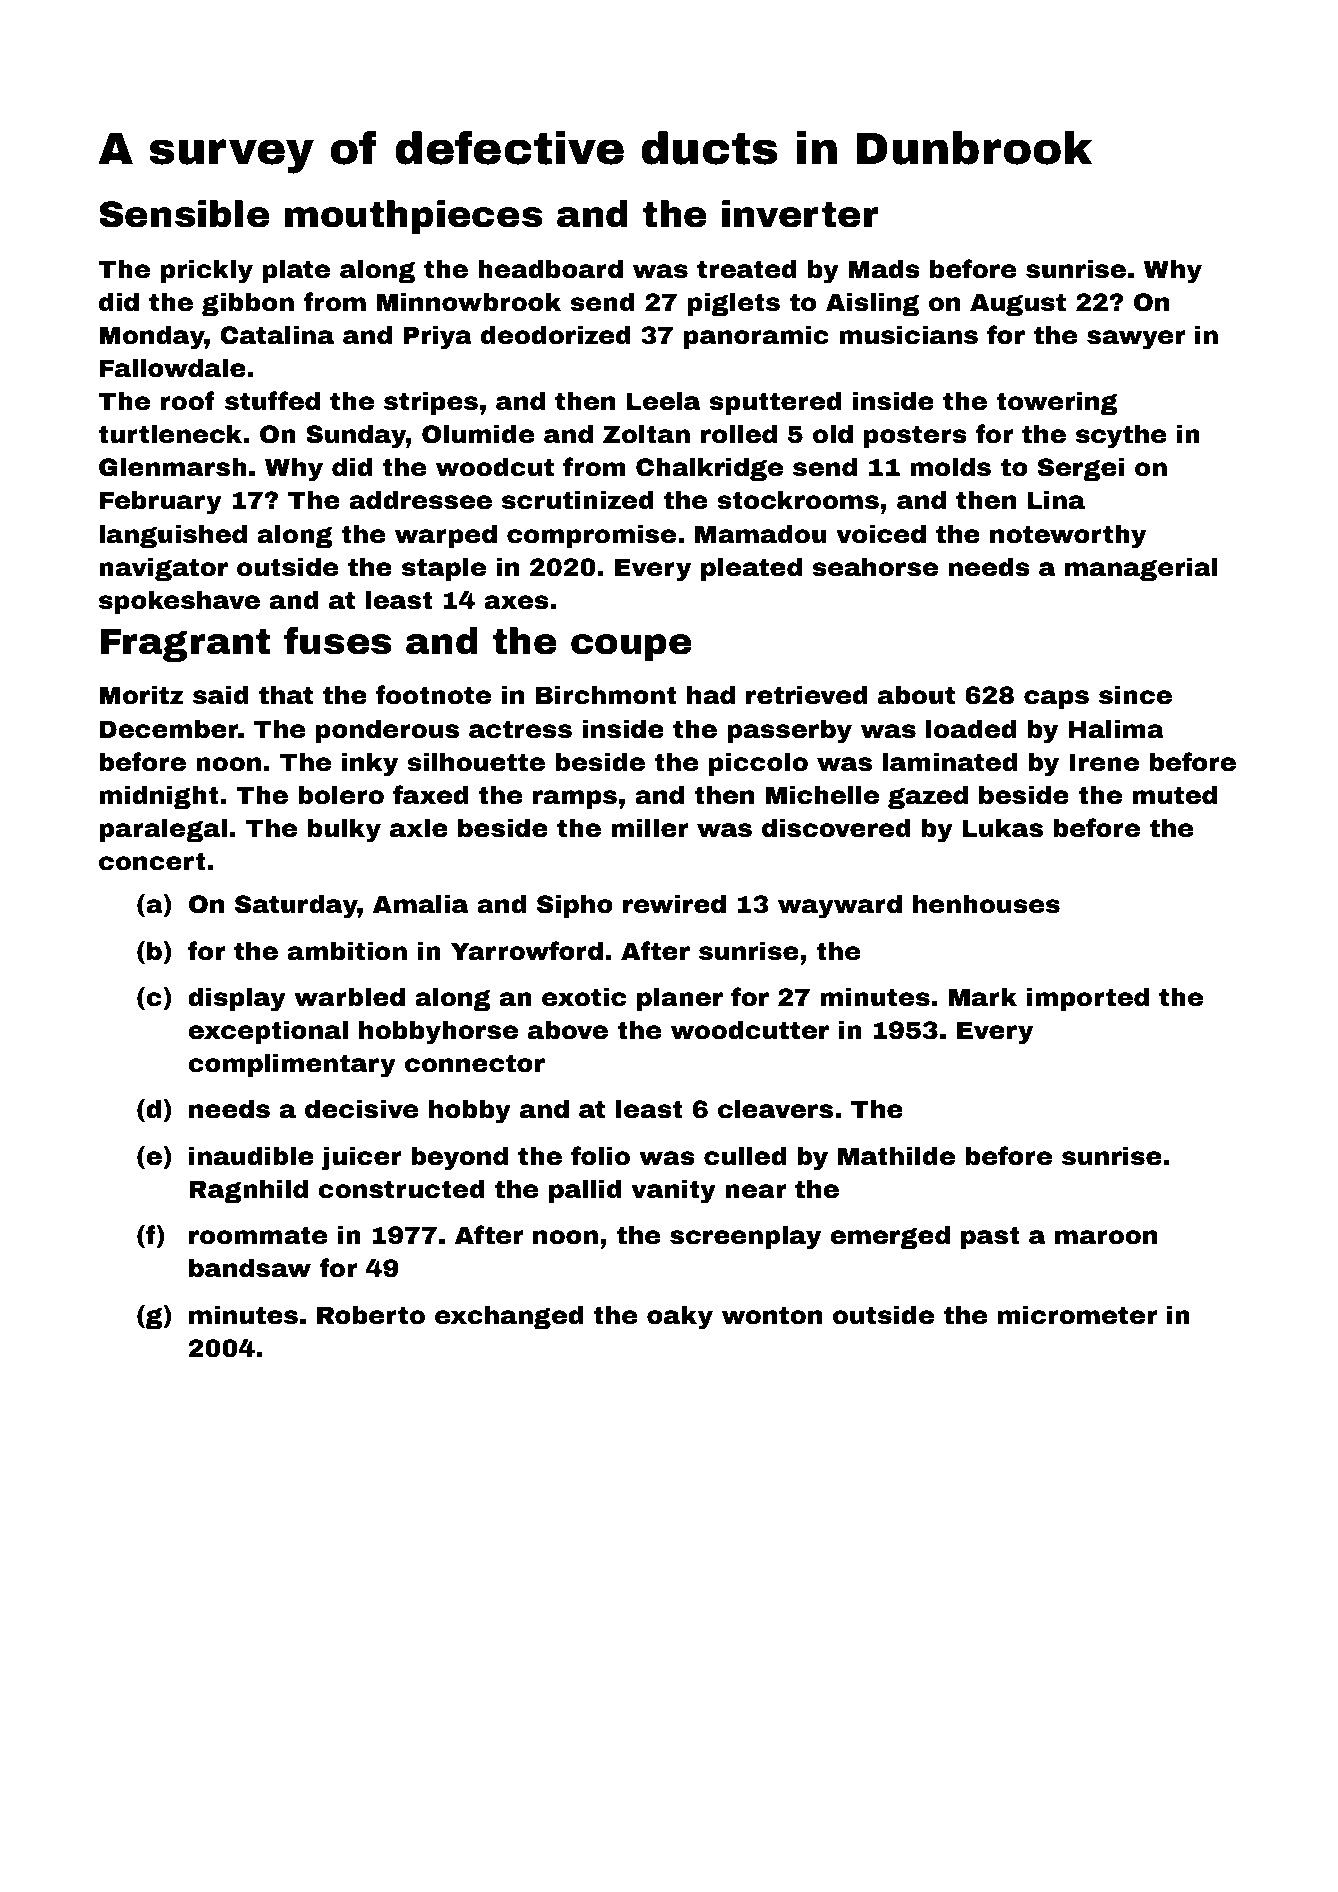 The image size is (1338, 1892). What do you see at coordinates (1088, 999) in the page?
I see `imported` at bounding box center [1088, 999].
